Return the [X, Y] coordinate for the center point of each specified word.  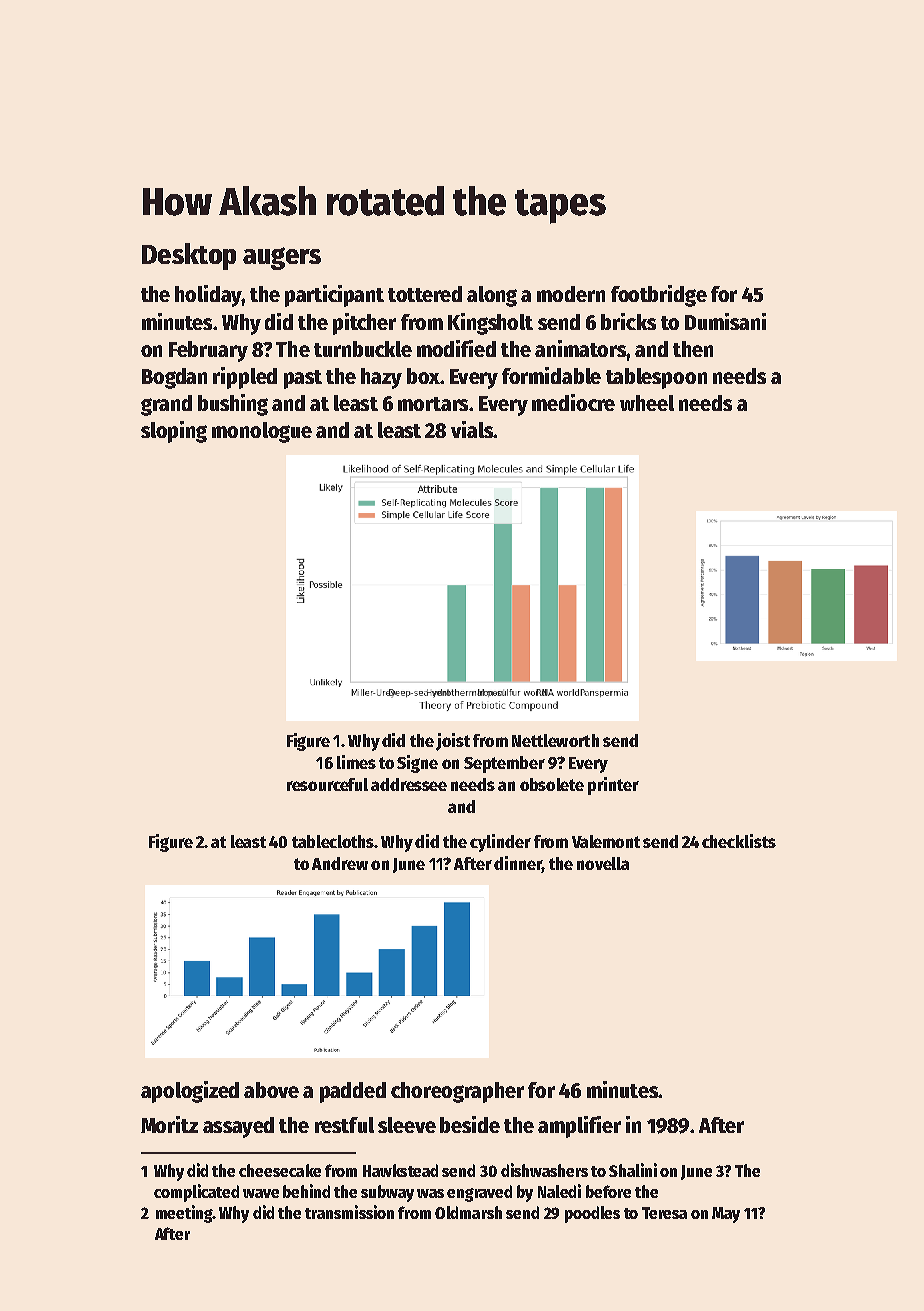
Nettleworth [555, 740]
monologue [262, 432]
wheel [647, 403]
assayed [238, 1127]
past [303, 379]
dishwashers [544, 1170]
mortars [433, 404]
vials [472, 429]
